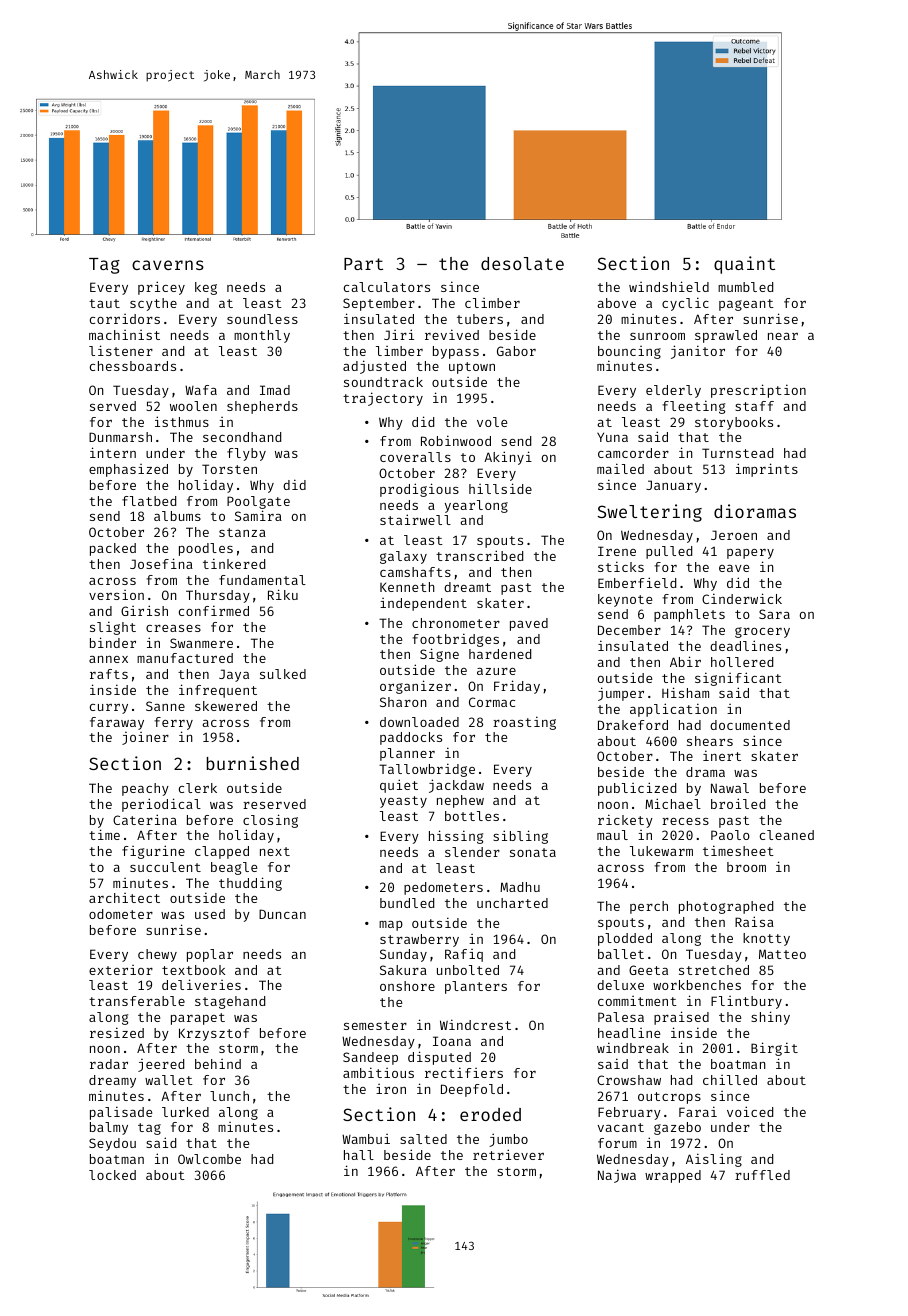 Image resolution: width=908 pixels, height=1316 pixels. Describe the element at coordinates (209, 1159) in the screenshot. I see `Owlcombe` at that location.
